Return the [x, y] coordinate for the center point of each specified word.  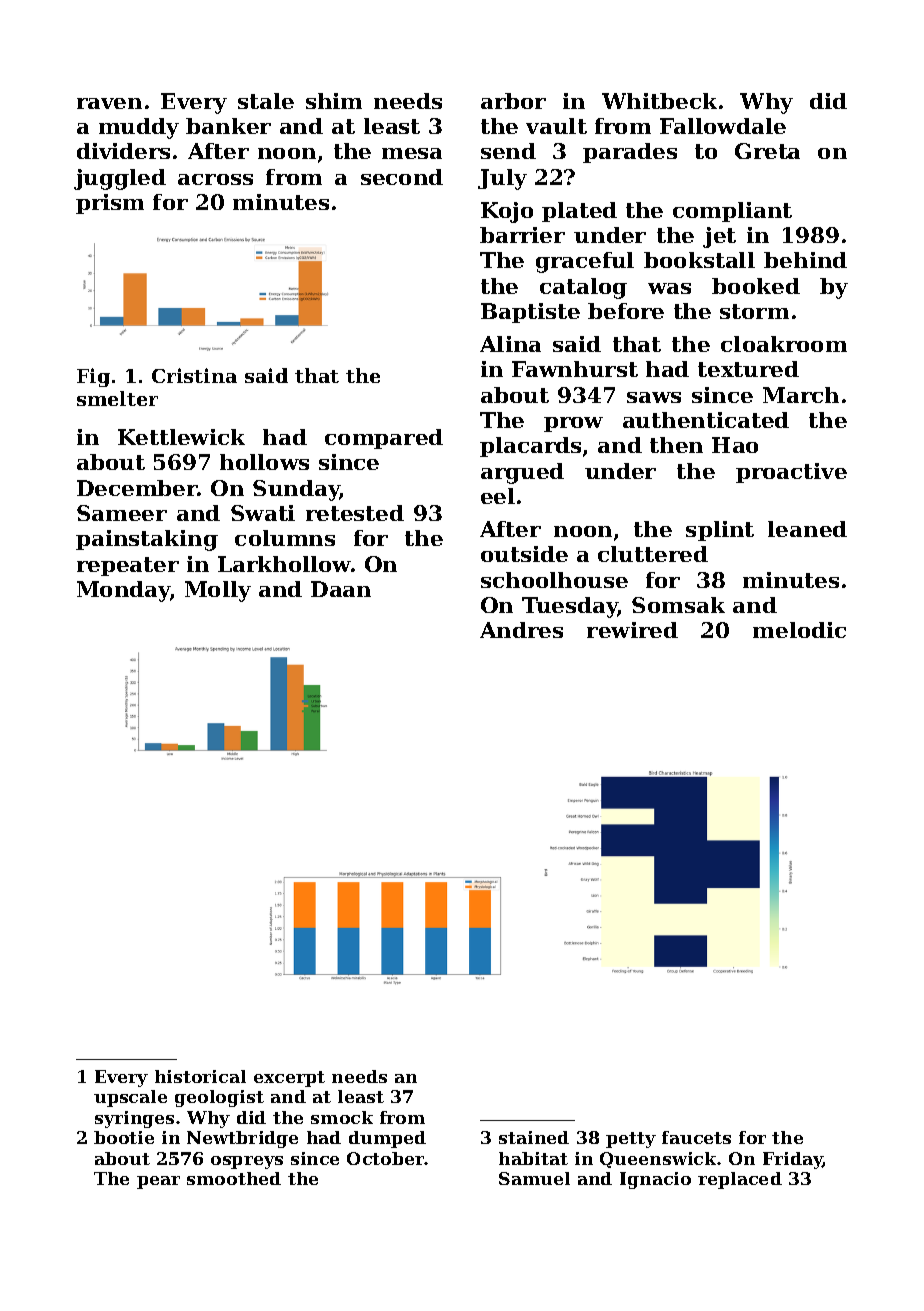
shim [334, 101]
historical [200, 1076]
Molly [218, 591]
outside [524, 554]
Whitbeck [659, 101]
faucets [696, 1137]
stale [266, 101]
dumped [387, 1139]
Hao [735, 445]
